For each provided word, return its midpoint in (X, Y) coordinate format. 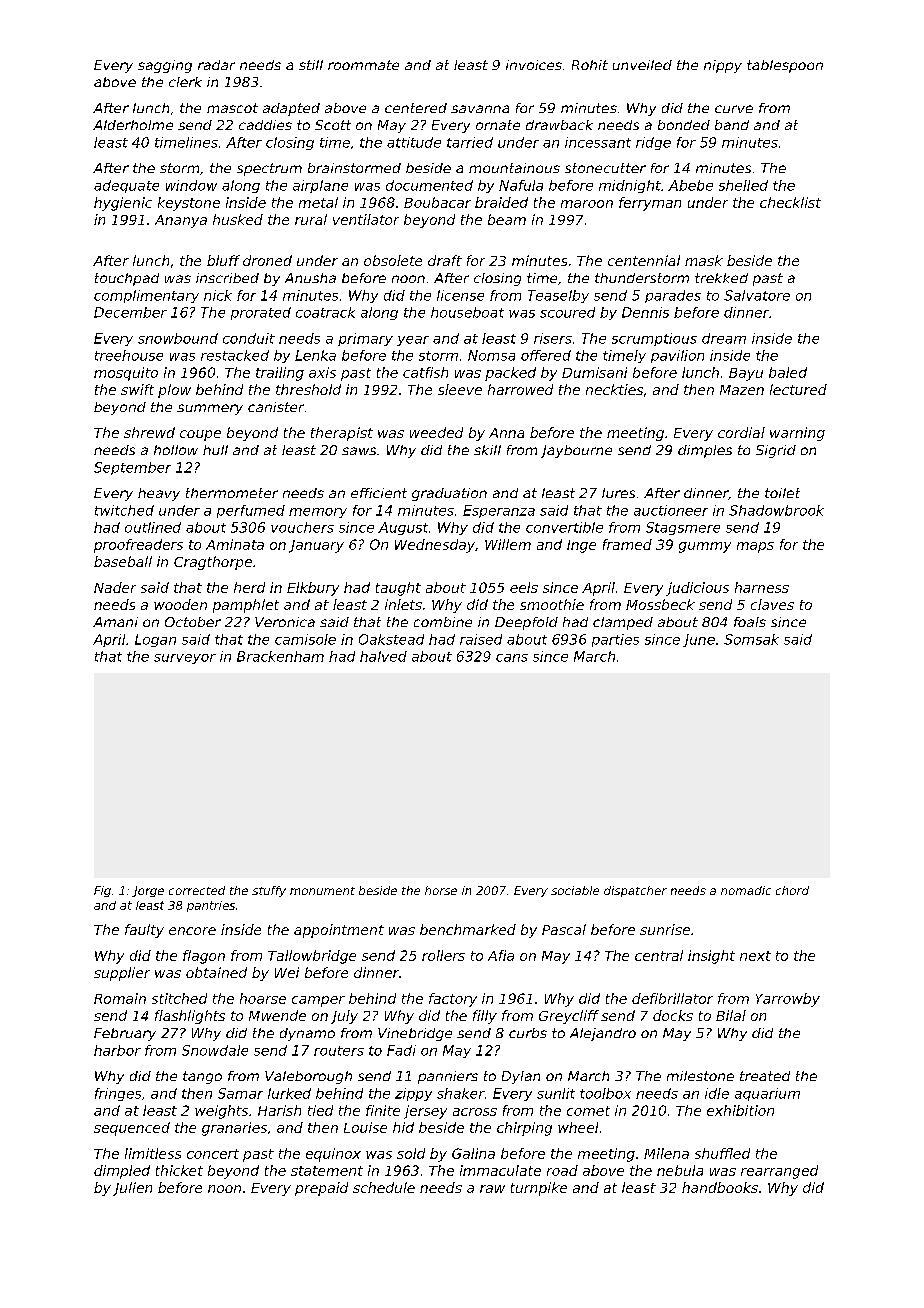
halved (383, 656)
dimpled (122, 1172)
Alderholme (133, 125)
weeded (436, 432)
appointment (339, 931)
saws (359, 451)
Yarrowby (788, 1000)
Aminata (235, 544)
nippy (723, 66)
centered (416, 108)
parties (615, 640)
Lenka (315, 355)
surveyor (185, 659)
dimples (705, 451)
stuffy (269, 891)
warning (797, 434)
